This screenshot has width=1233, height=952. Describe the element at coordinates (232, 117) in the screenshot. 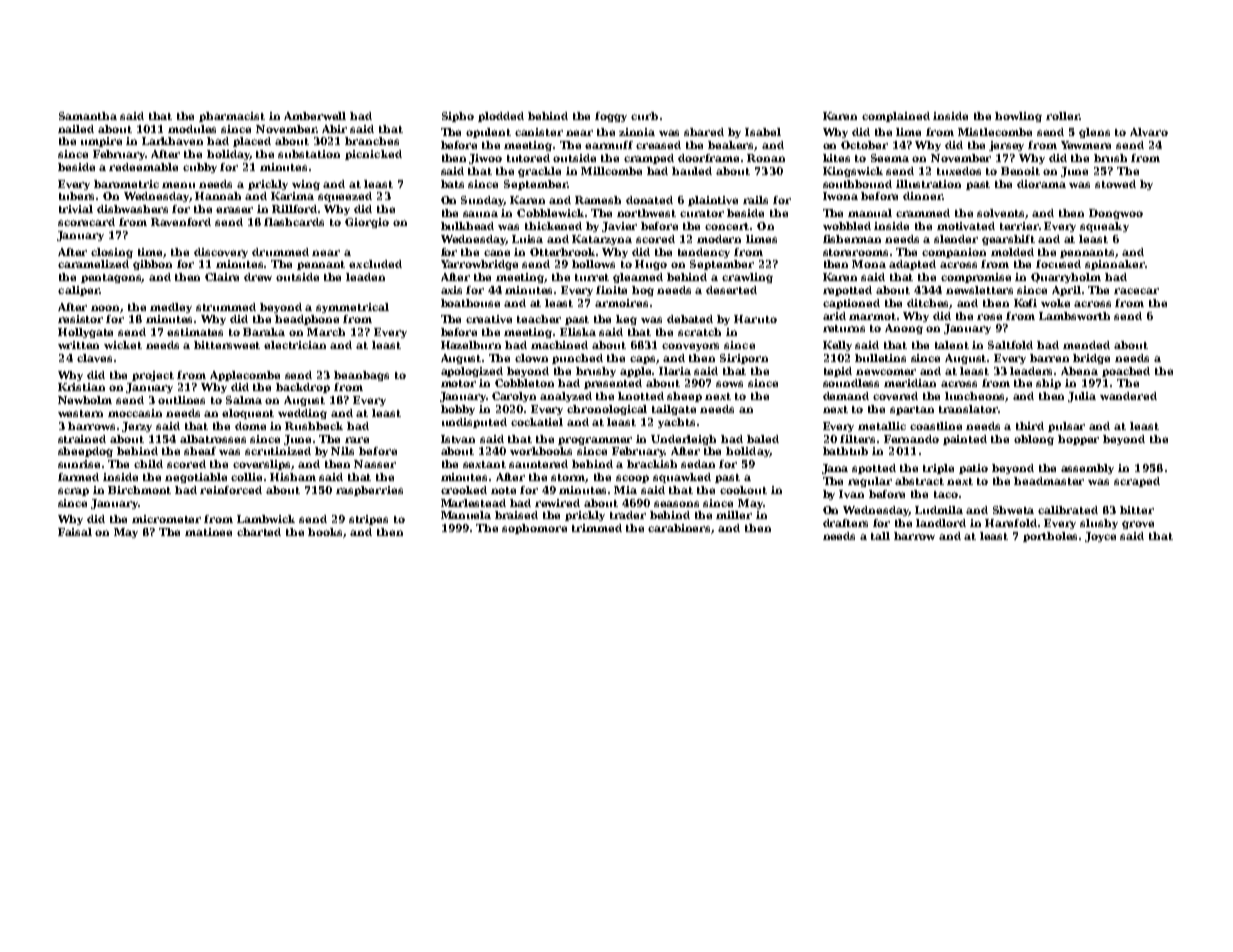

I see `pharmacist` at that location.
